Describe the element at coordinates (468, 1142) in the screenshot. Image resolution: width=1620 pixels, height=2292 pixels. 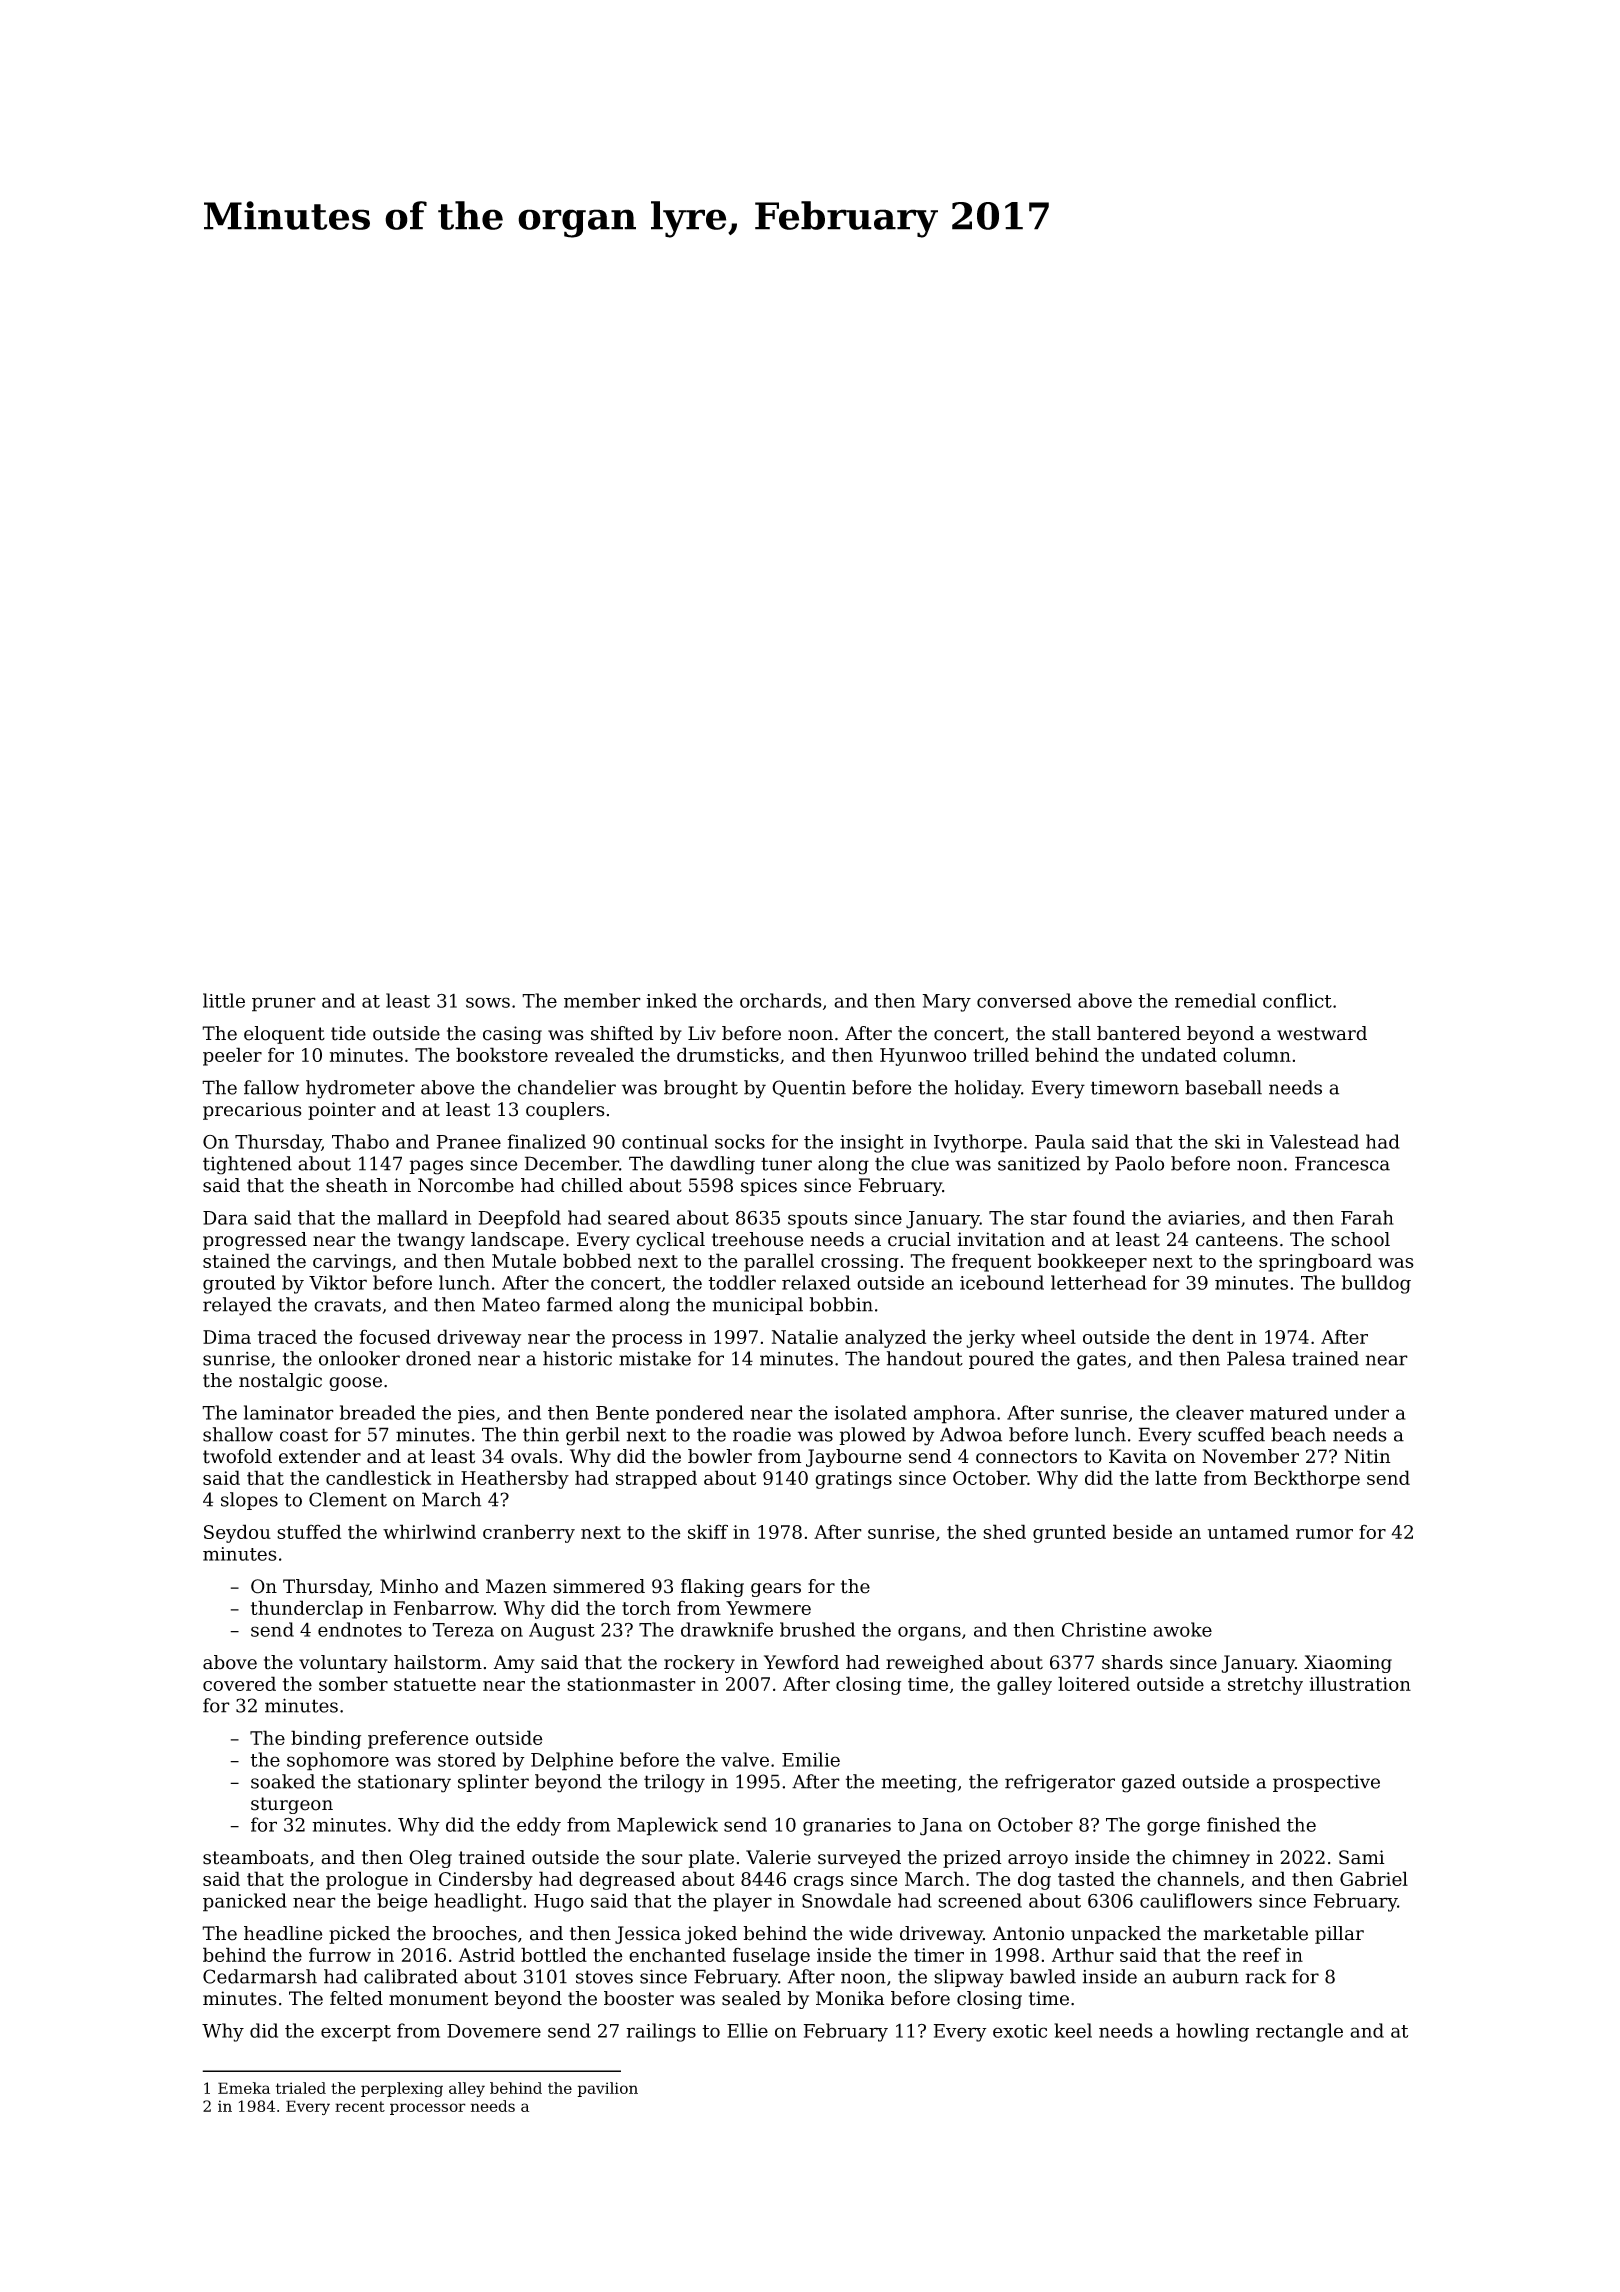
I see `Pranee` at that location.
